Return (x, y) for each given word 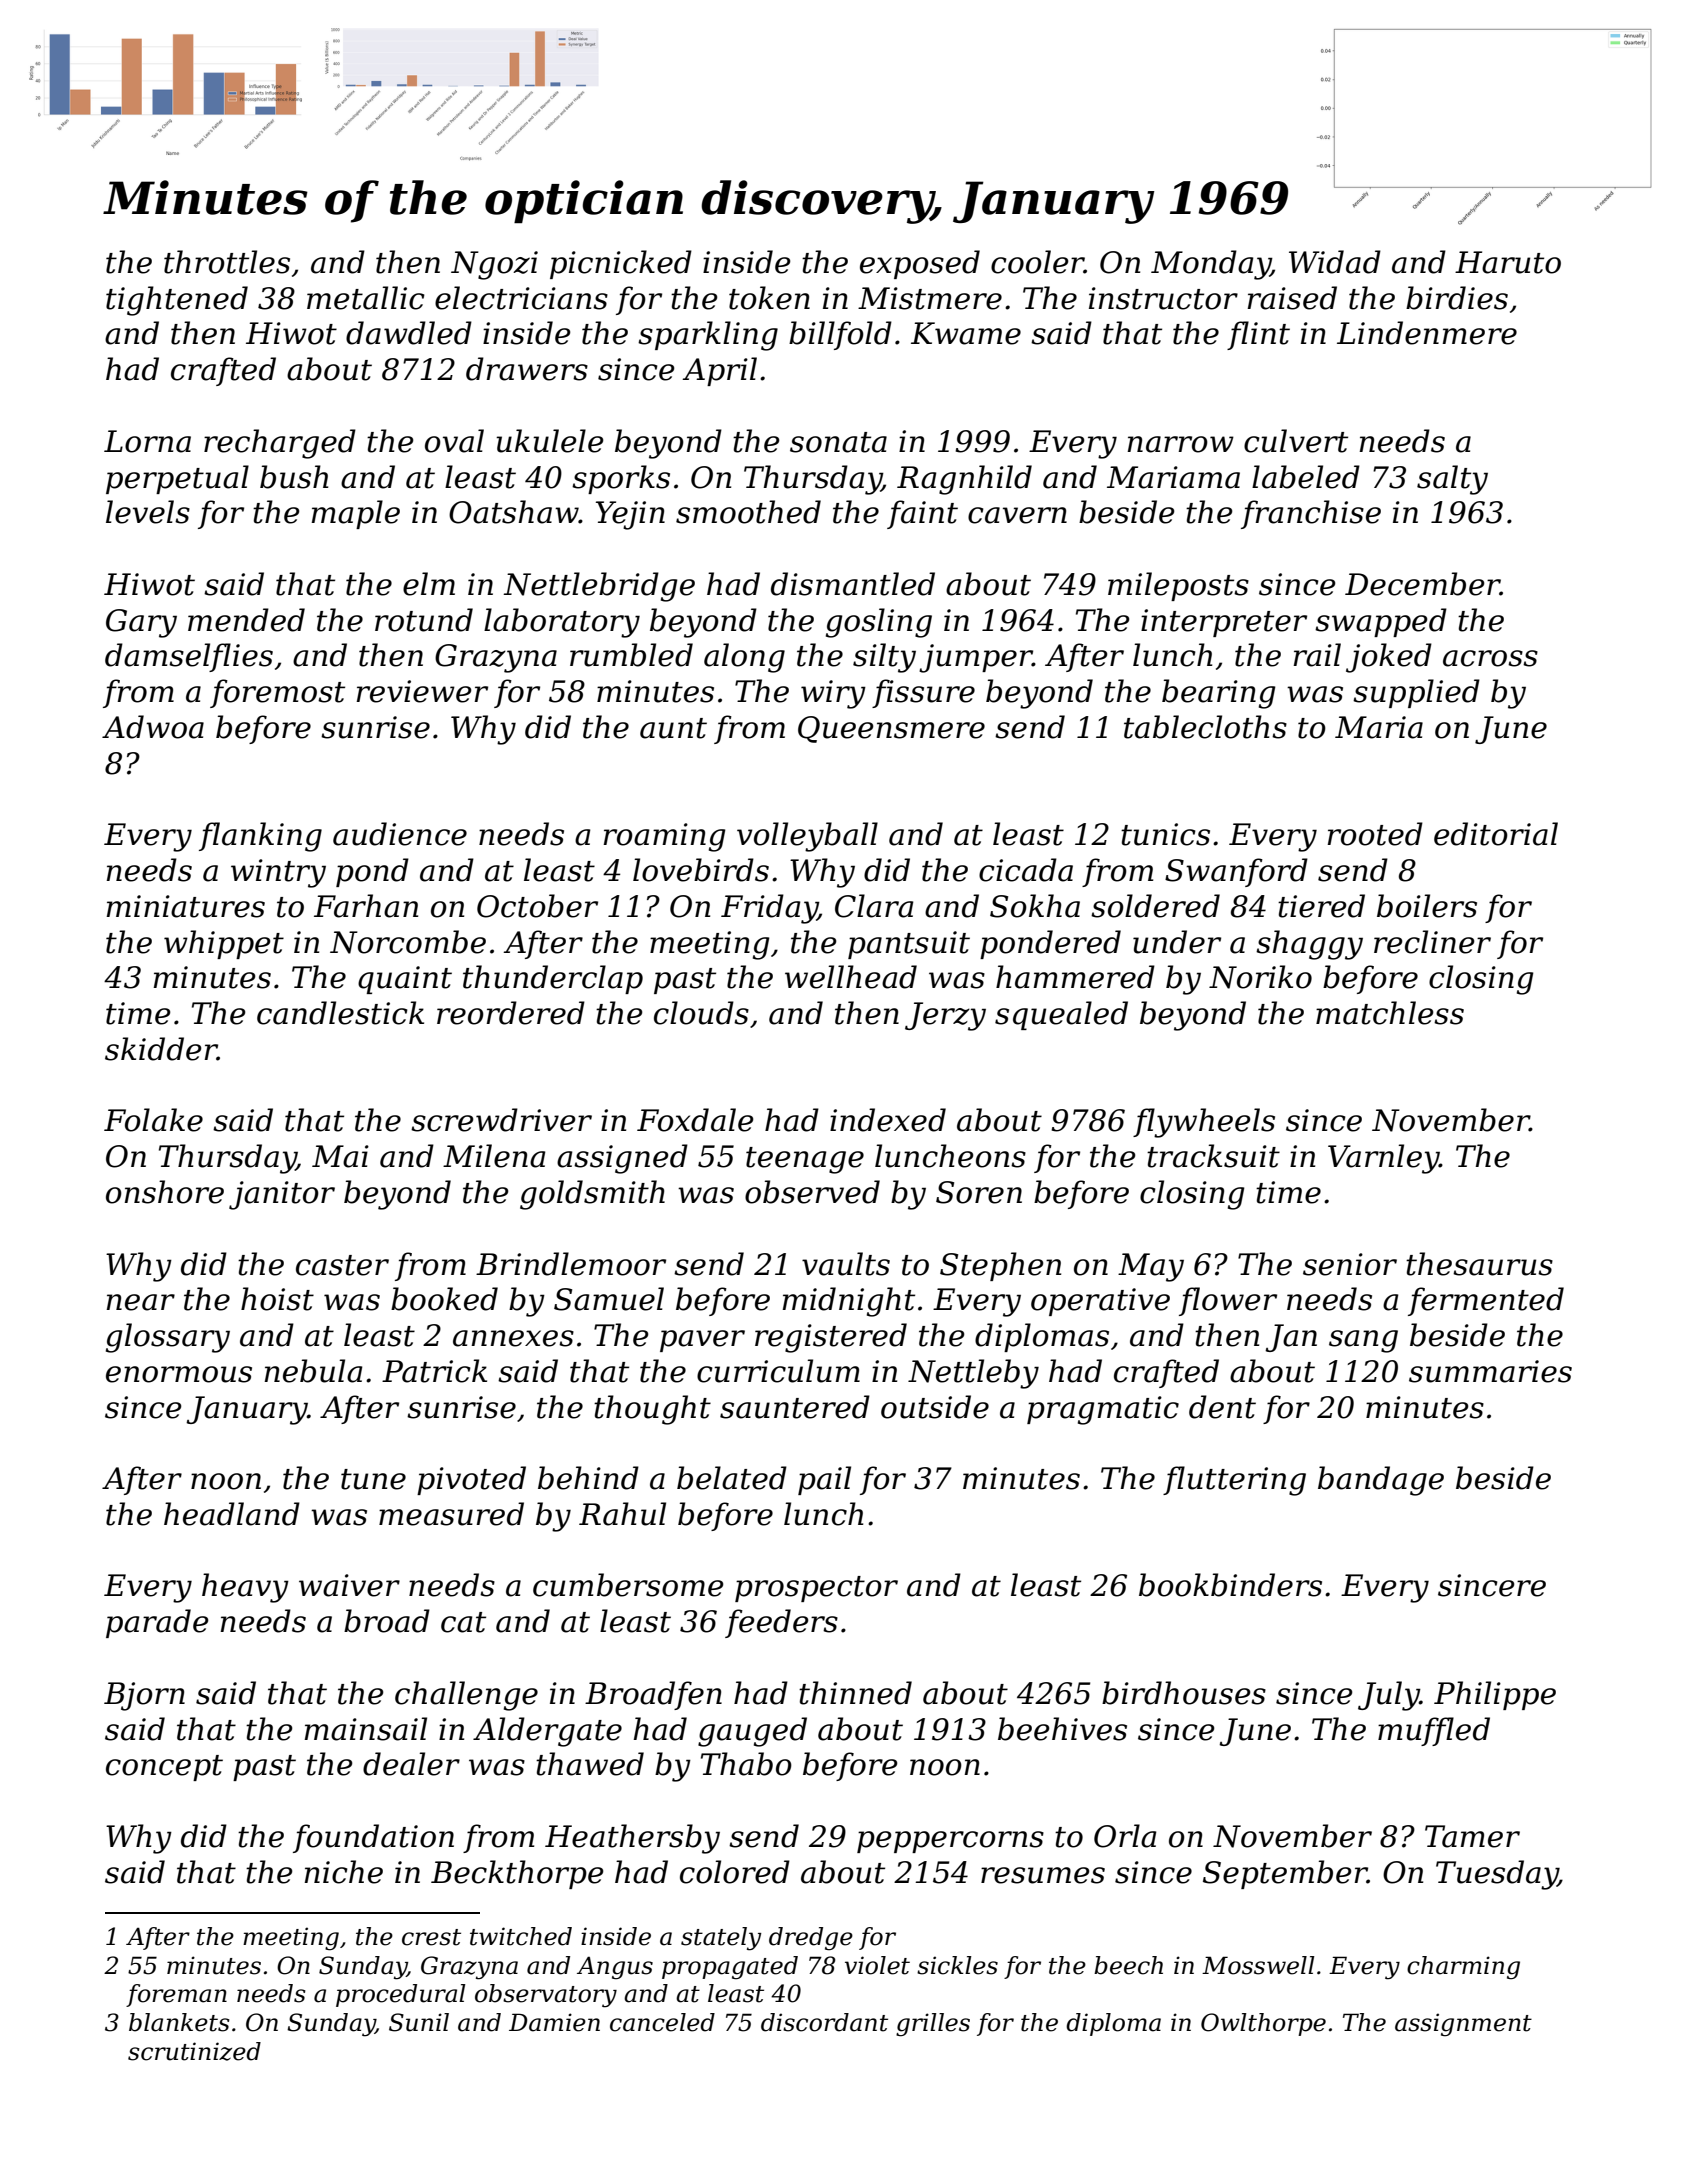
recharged (280, 444)
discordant (824, 2022)
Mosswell (1258, 1965)
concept (164, 1768)
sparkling (708, 336)
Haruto (1508, 262)
